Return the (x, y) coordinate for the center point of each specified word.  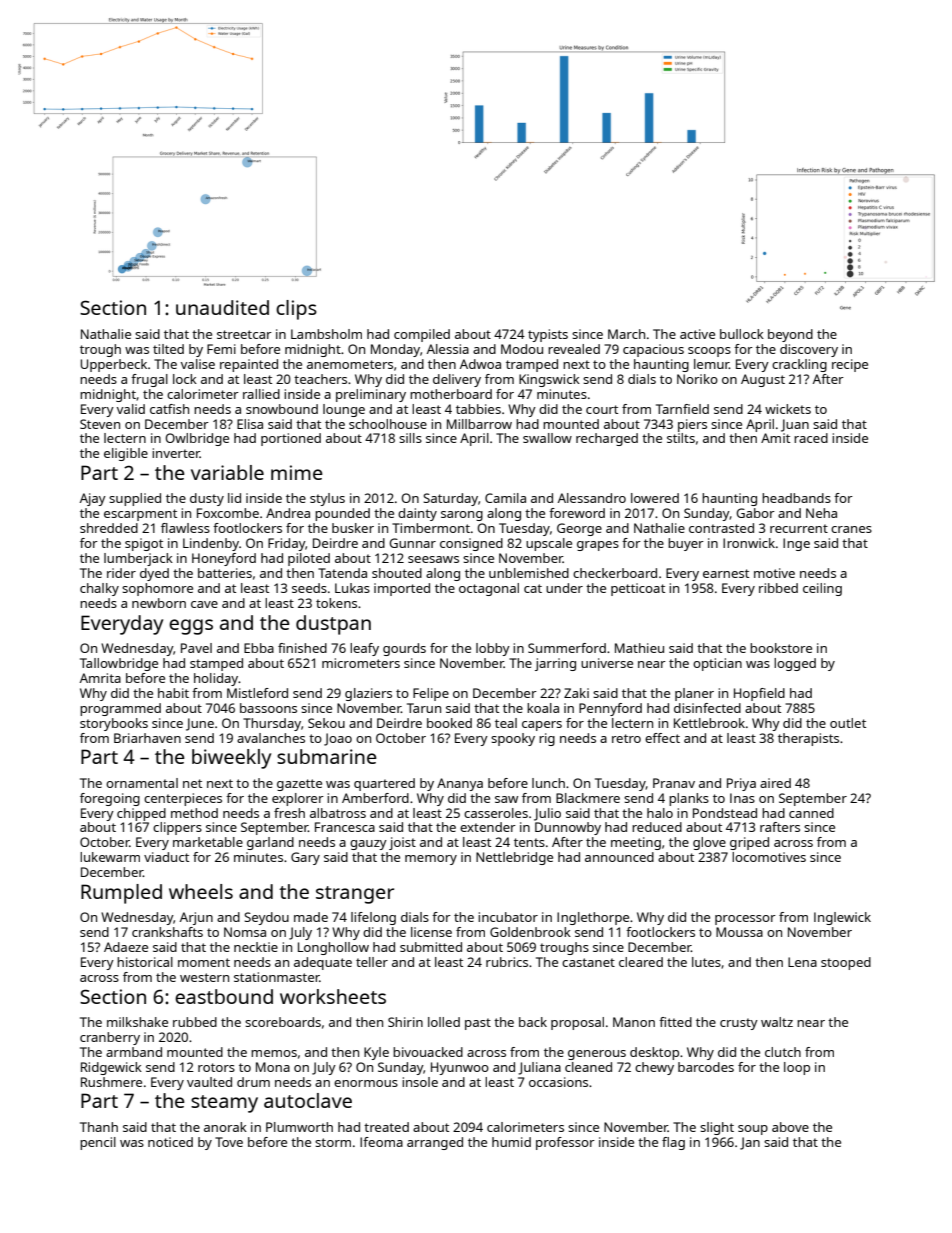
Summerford (567, 648)
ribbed (778, 588)
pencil (98, 1143)
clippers (177, 828)
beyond (790, 335)
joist (402, 843)
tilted (168, 349)
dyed (154, 574)
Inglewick (842, 918)
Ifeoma (381, 1142)
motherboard (451, 394)
